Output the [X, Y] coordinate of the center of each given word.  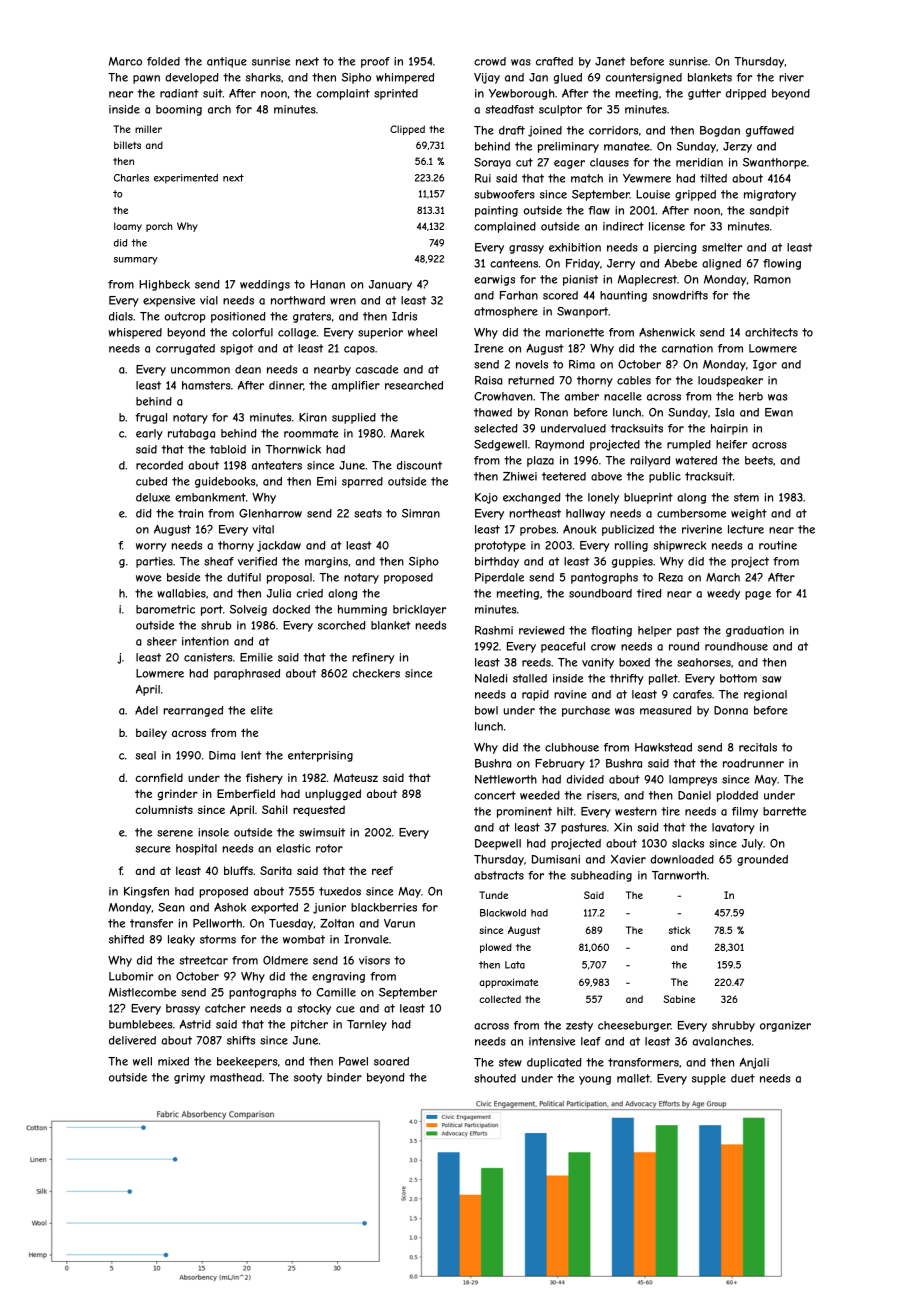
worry [151, 547]
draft [512, 130]
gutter [704, 94]
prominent [524, 812]
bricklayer [419, 610]
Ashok [230, 907]
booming [179, 110]
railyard [650, 461]
